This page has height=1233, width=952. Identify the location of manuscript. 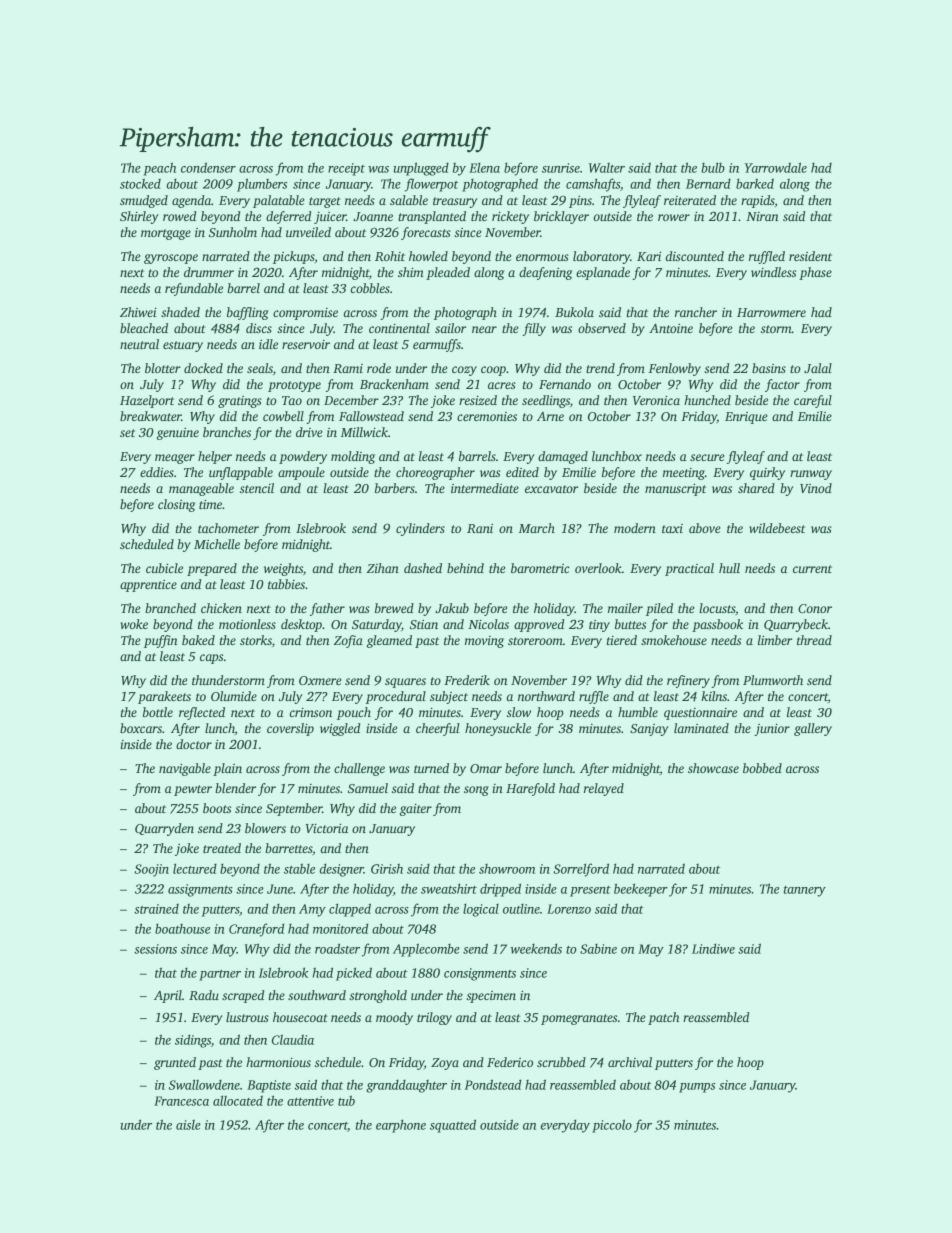
(675, 489).
